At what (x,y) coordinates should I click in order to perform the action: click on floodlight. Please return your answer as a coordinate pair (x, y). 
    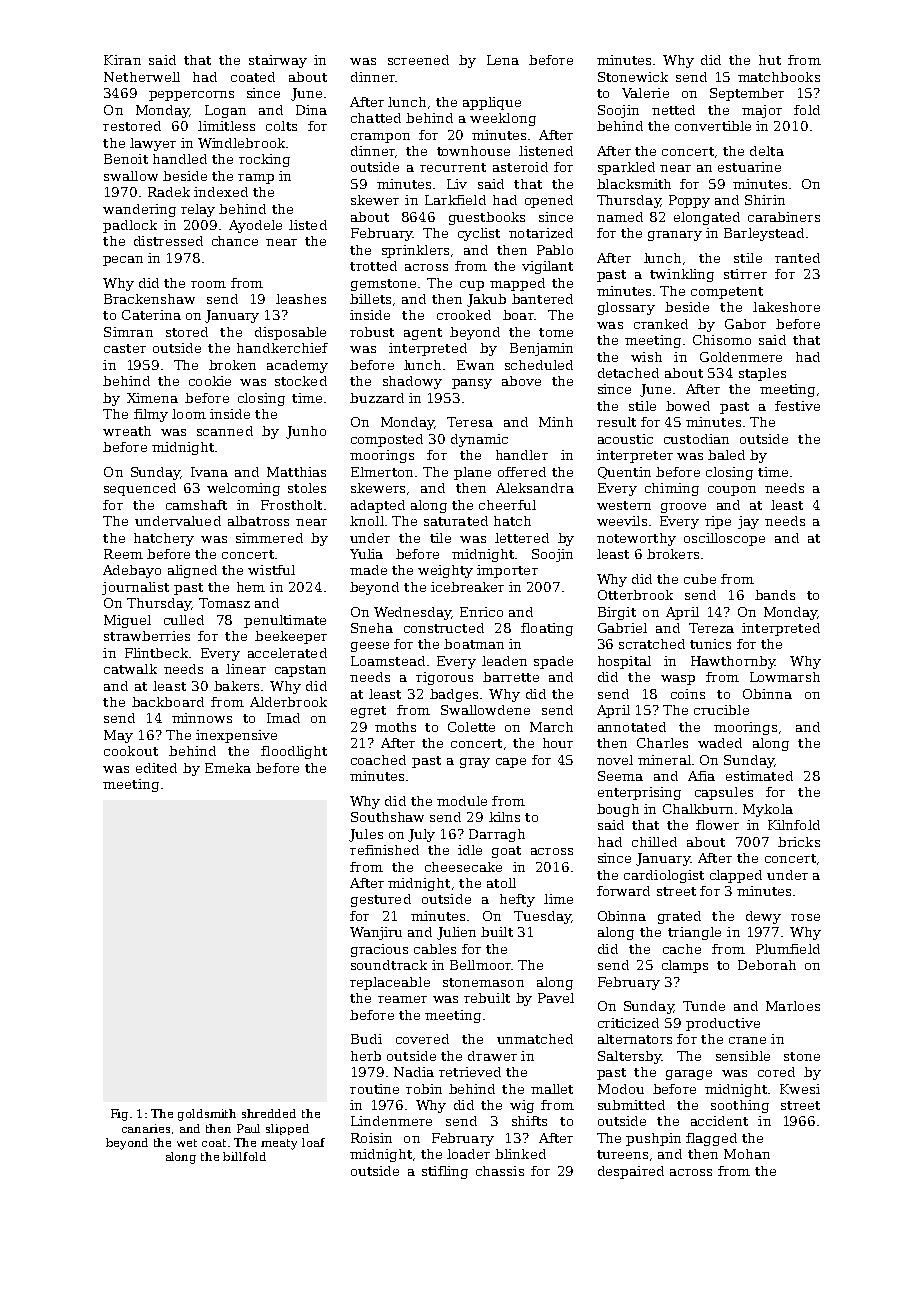
    Looking at the image, I should click on (294, 752).
